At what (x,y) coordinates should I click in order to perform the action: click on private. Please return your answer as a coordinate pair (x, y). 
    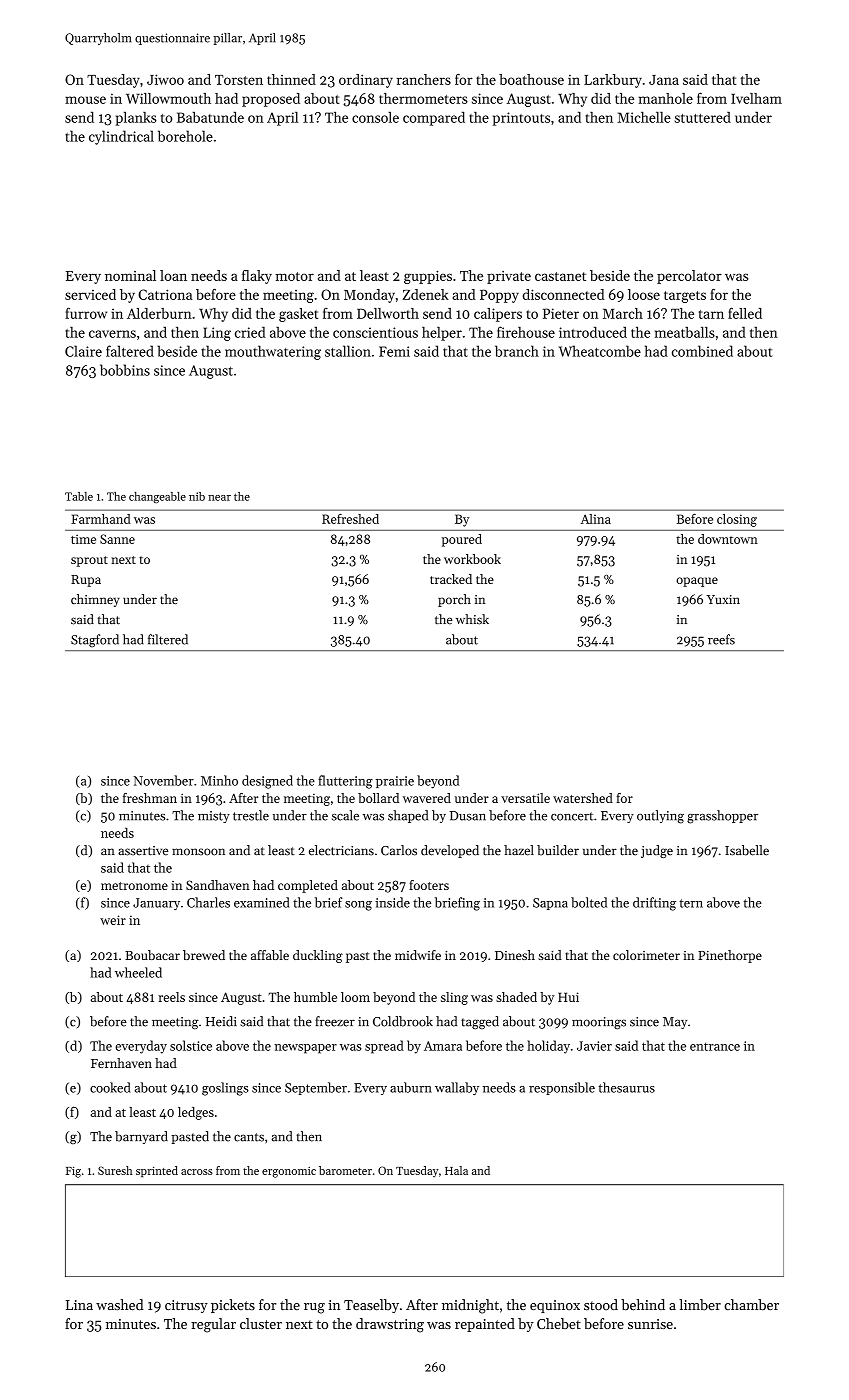
    Looking at the image, I should click on (509, 277).
